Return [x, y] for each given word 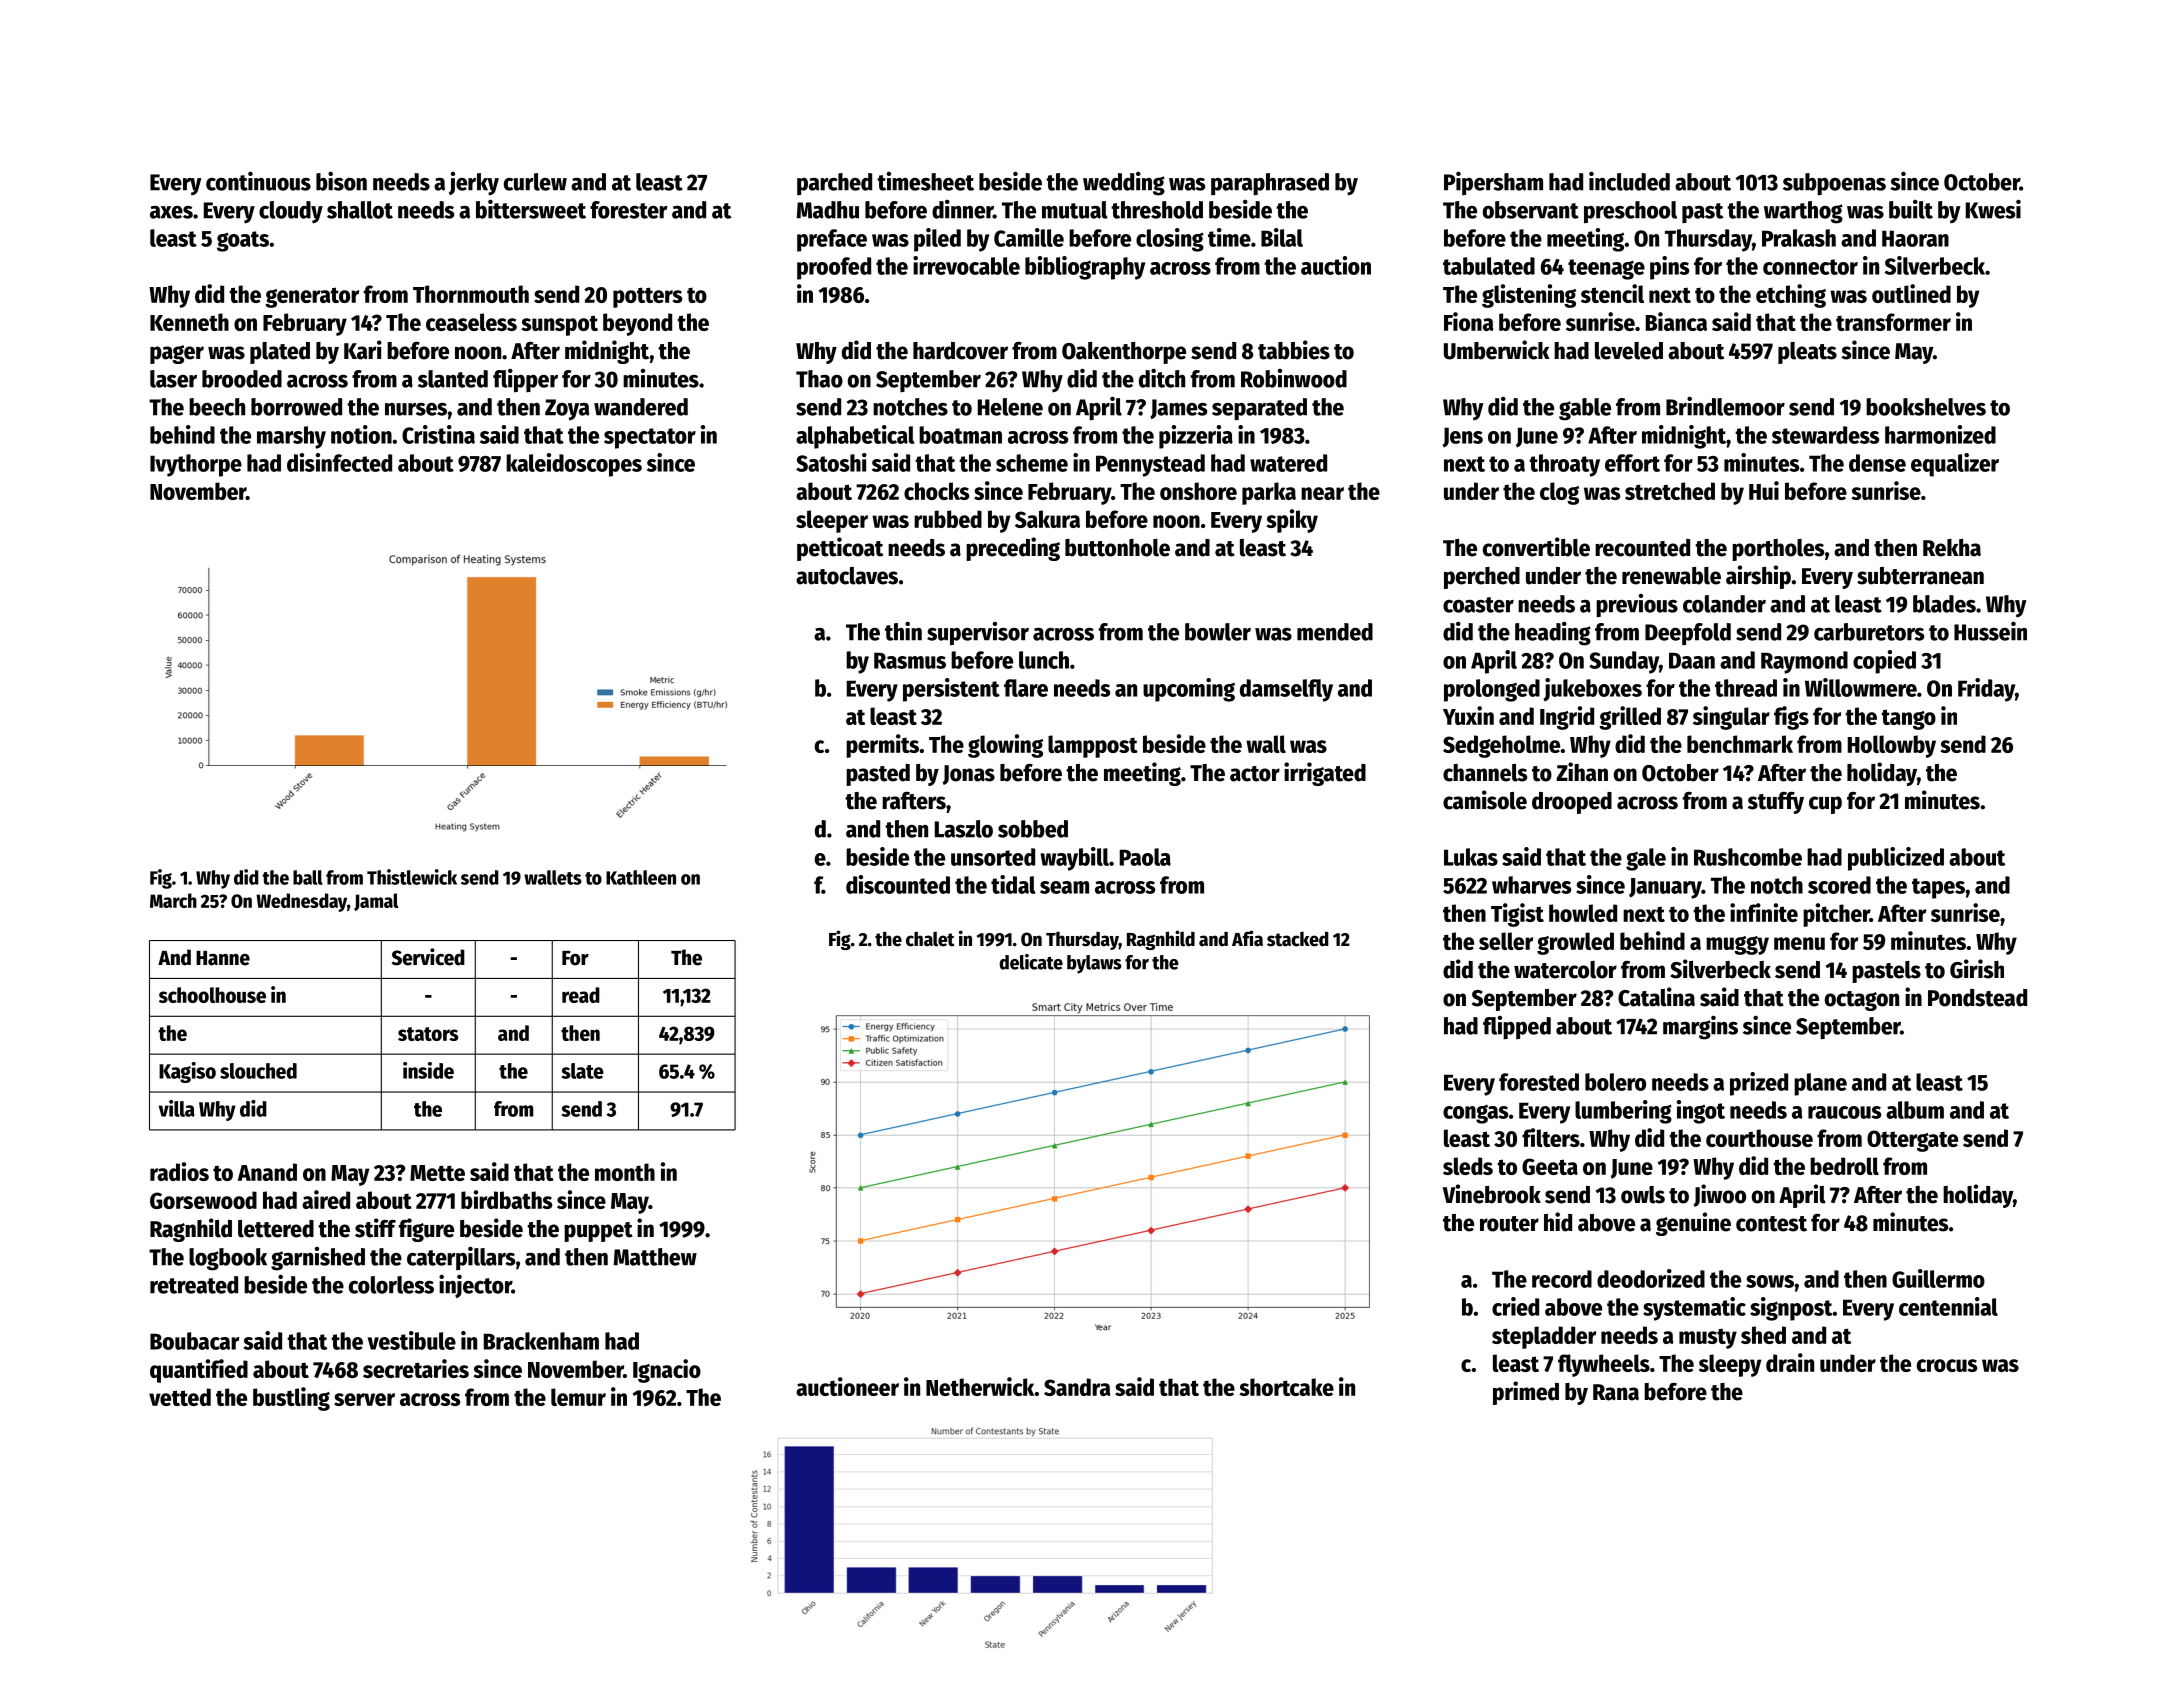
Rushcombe [1748, 857]
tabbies [1294, 350]
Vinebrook [1492, 1194]
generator [312, 297]
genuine [1693, 1224]
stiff [375, 1228]
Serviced [428, 957]
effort [1632, 463]
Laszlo [964, 829]
